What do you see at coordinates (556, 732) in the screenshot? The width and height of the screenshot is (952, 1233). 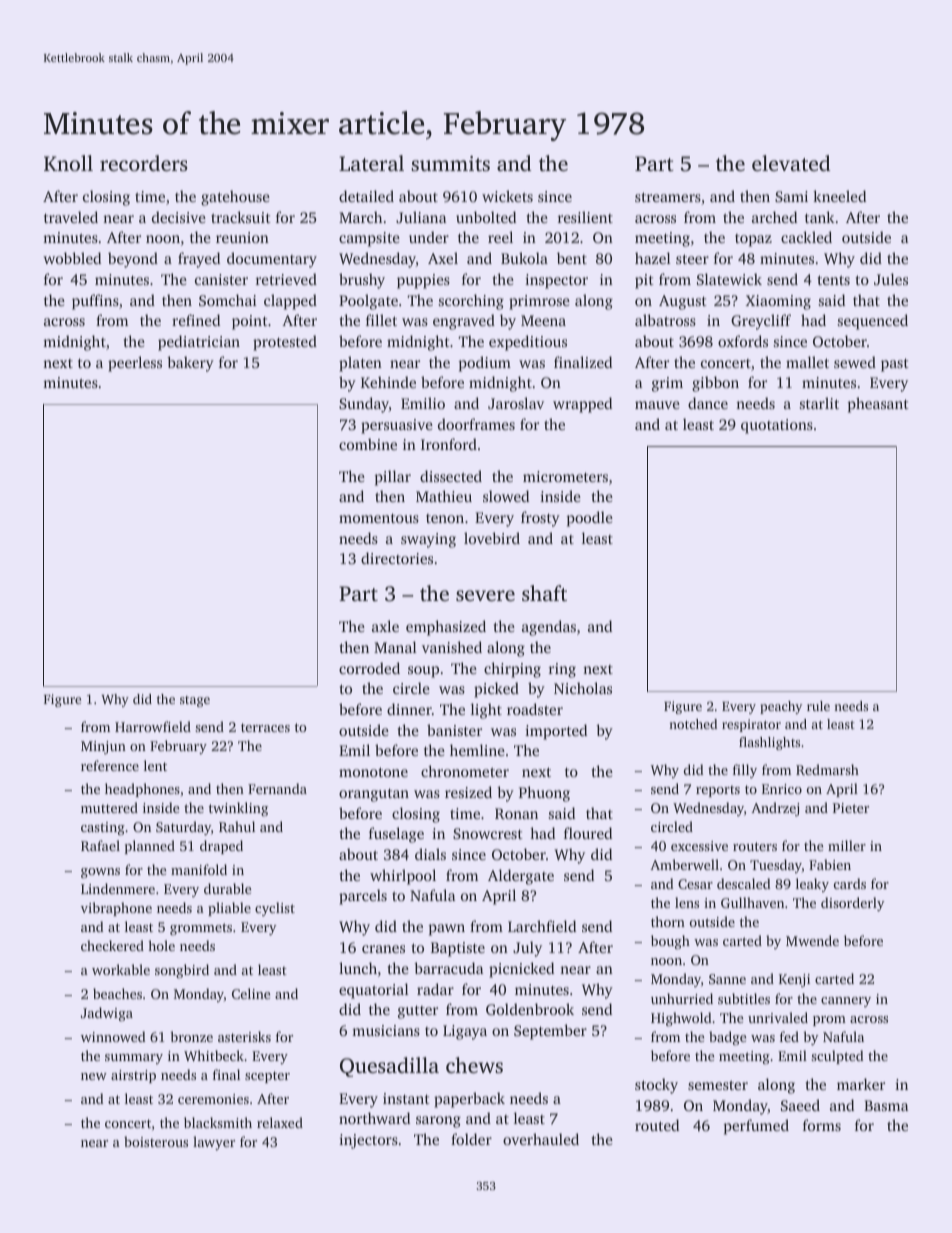 I see `imported` at bounding box center [556, 732].
